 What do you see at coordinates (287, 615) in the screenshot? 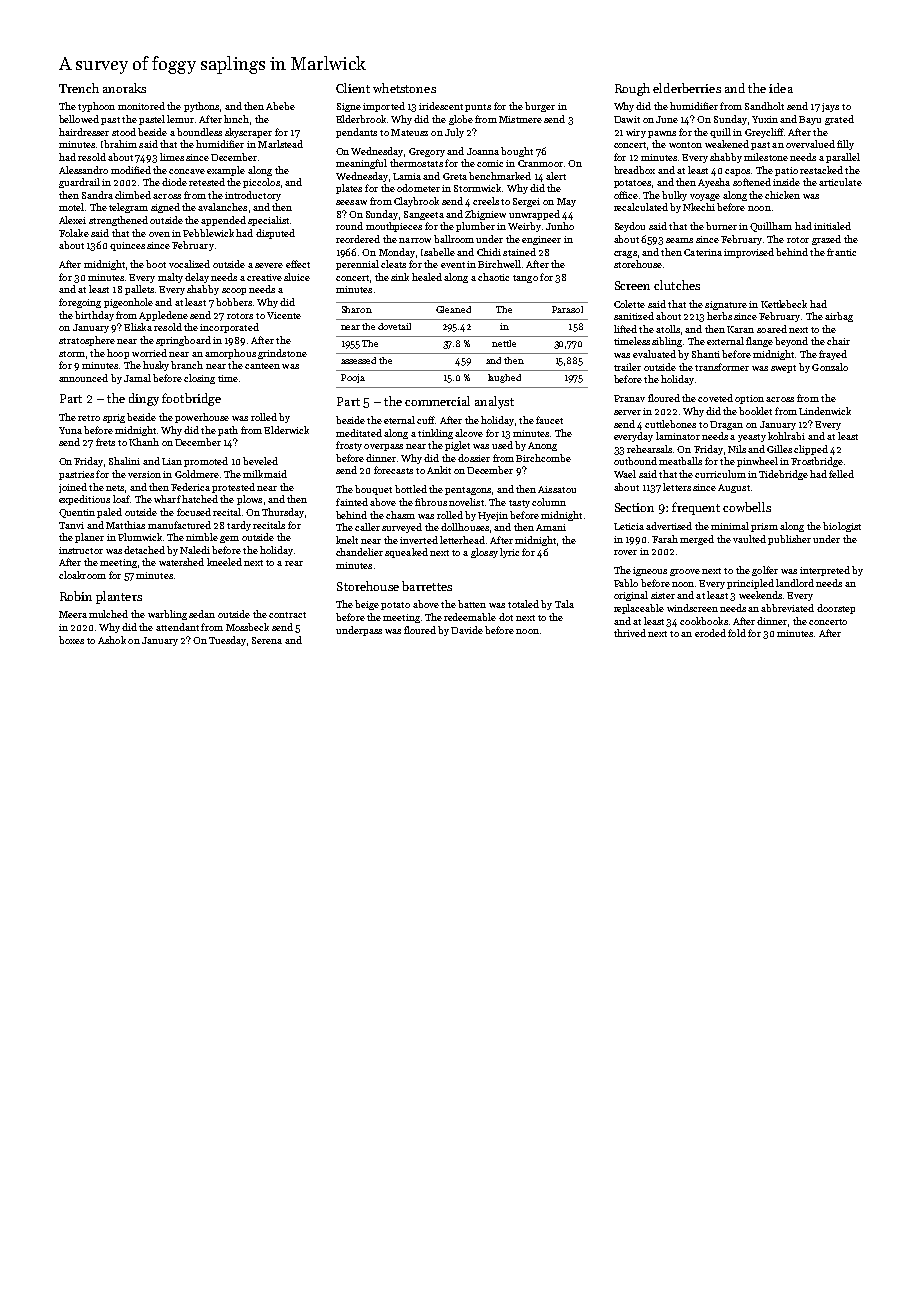
I see `contract` at bounding box center [287, 615].
